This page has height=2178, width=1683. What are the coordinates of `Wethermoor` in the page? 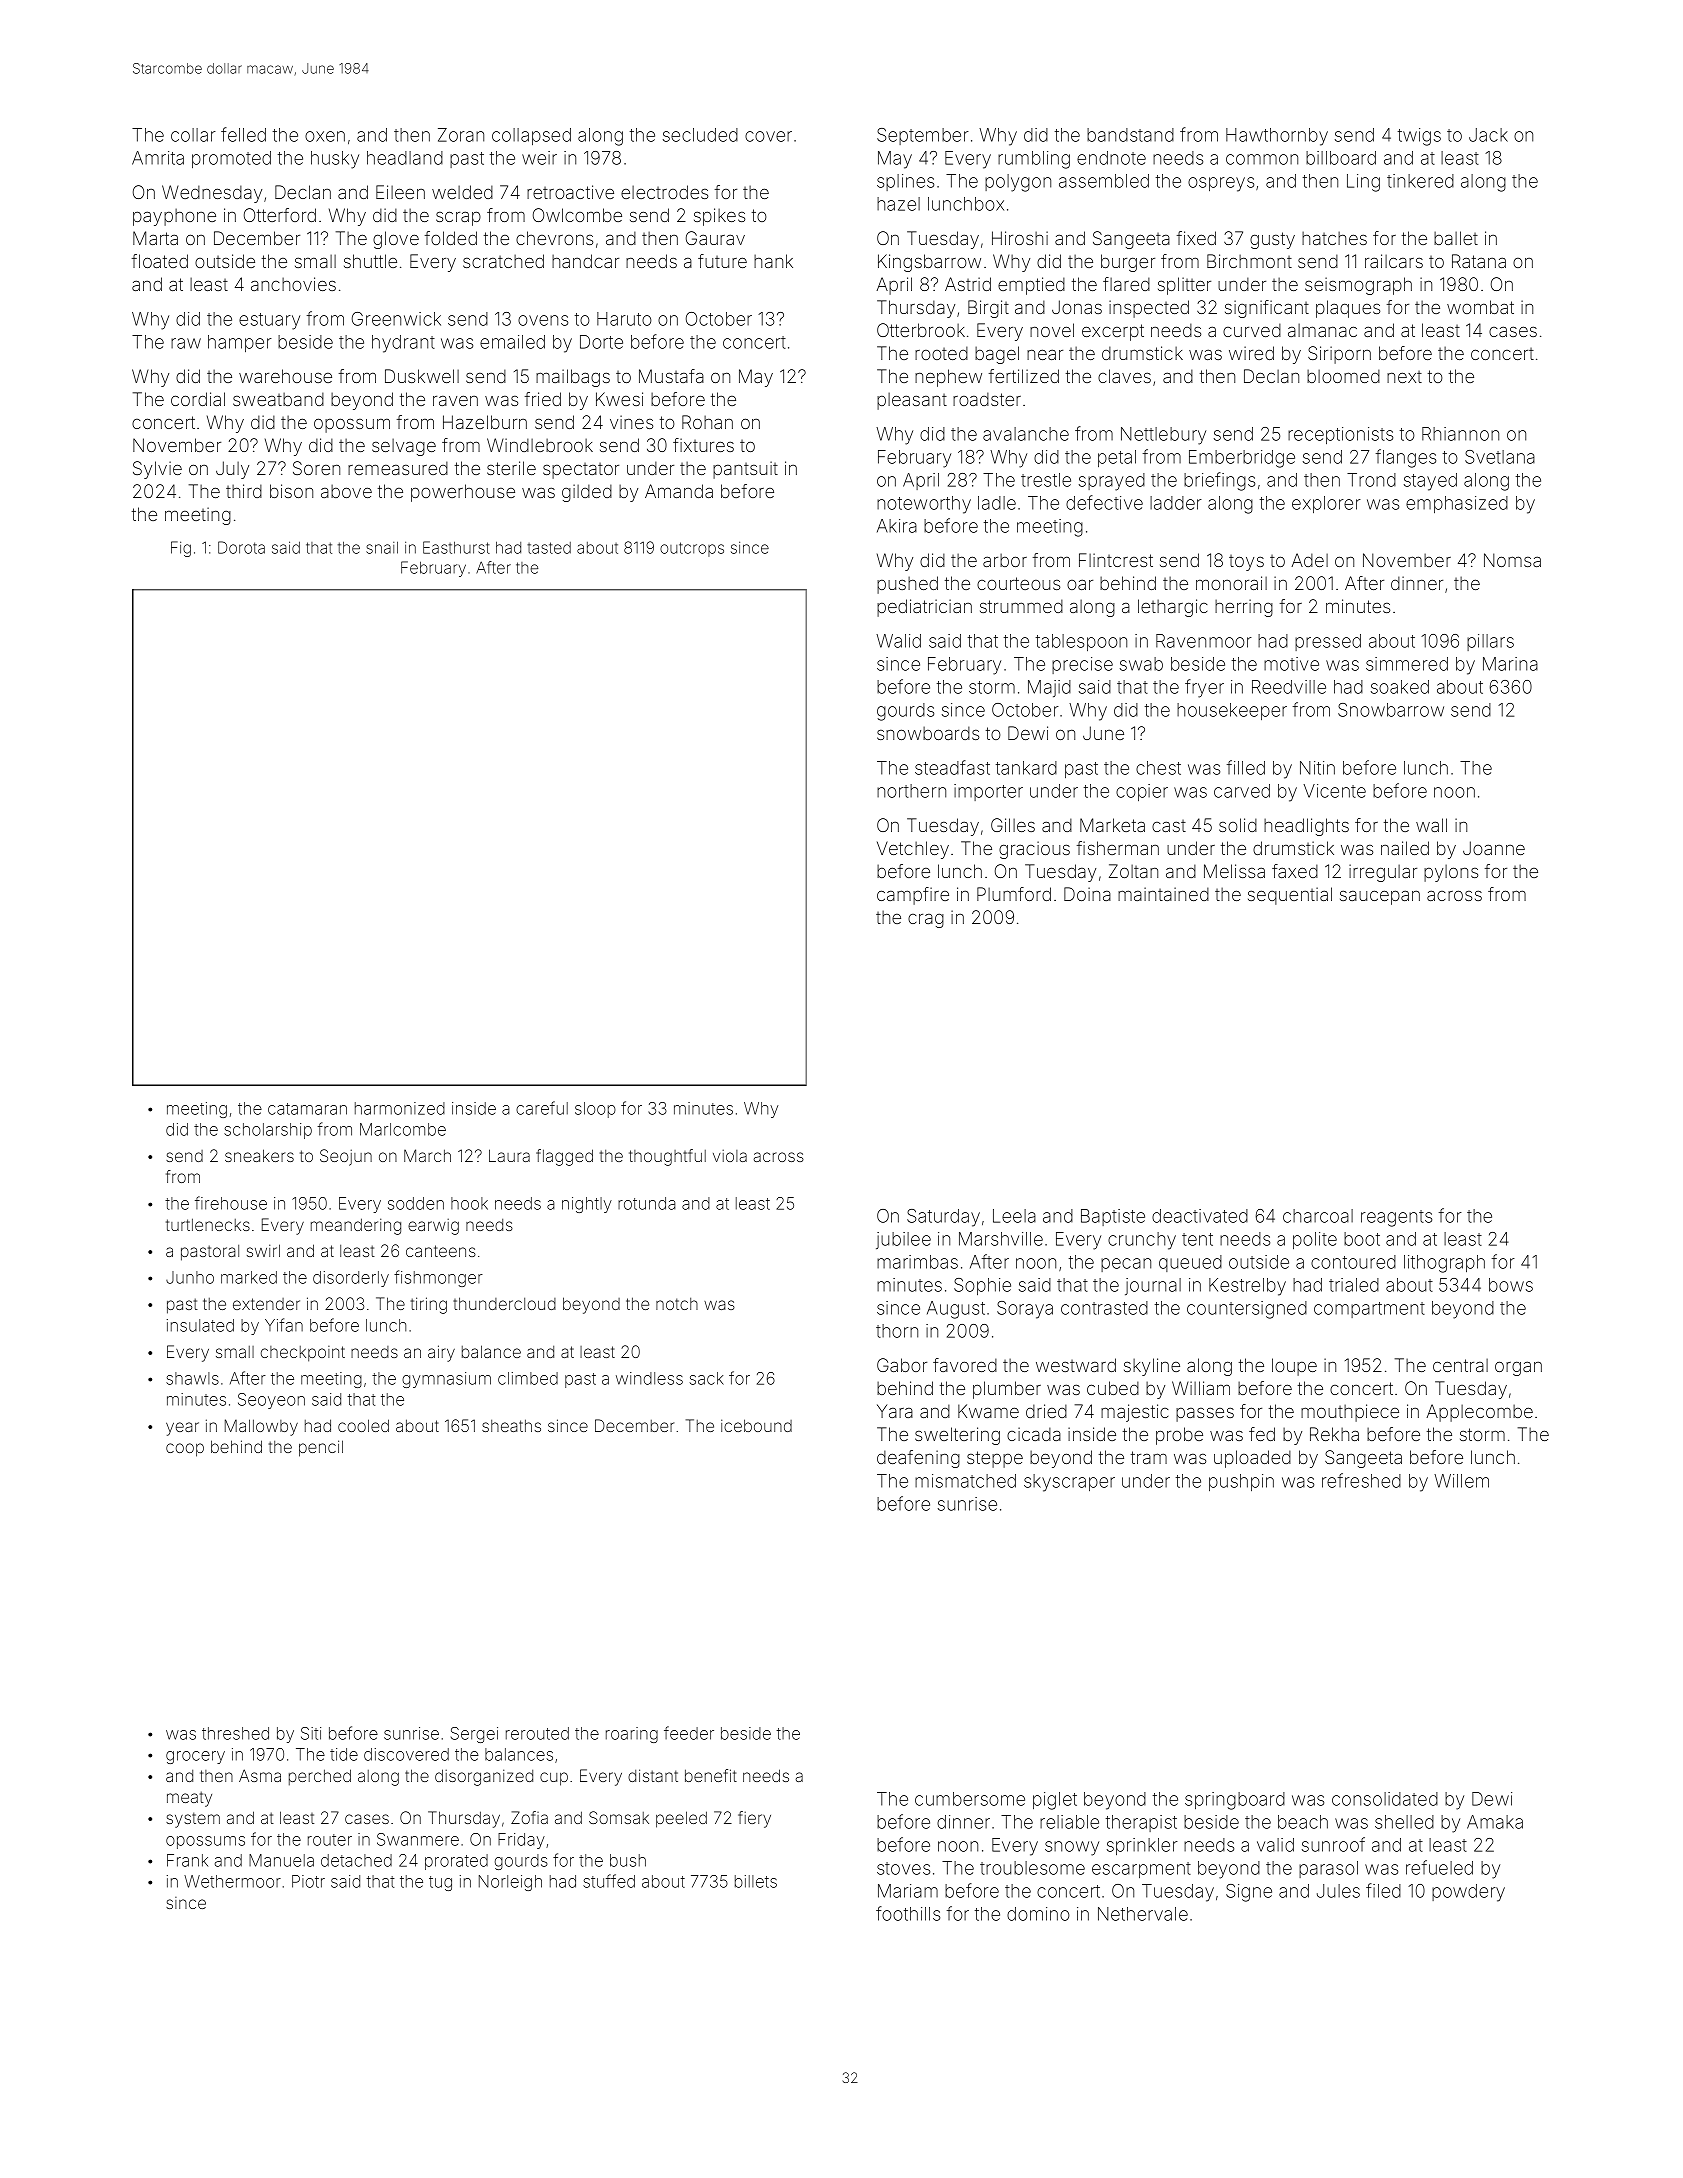 It's located at (232, 1881).
